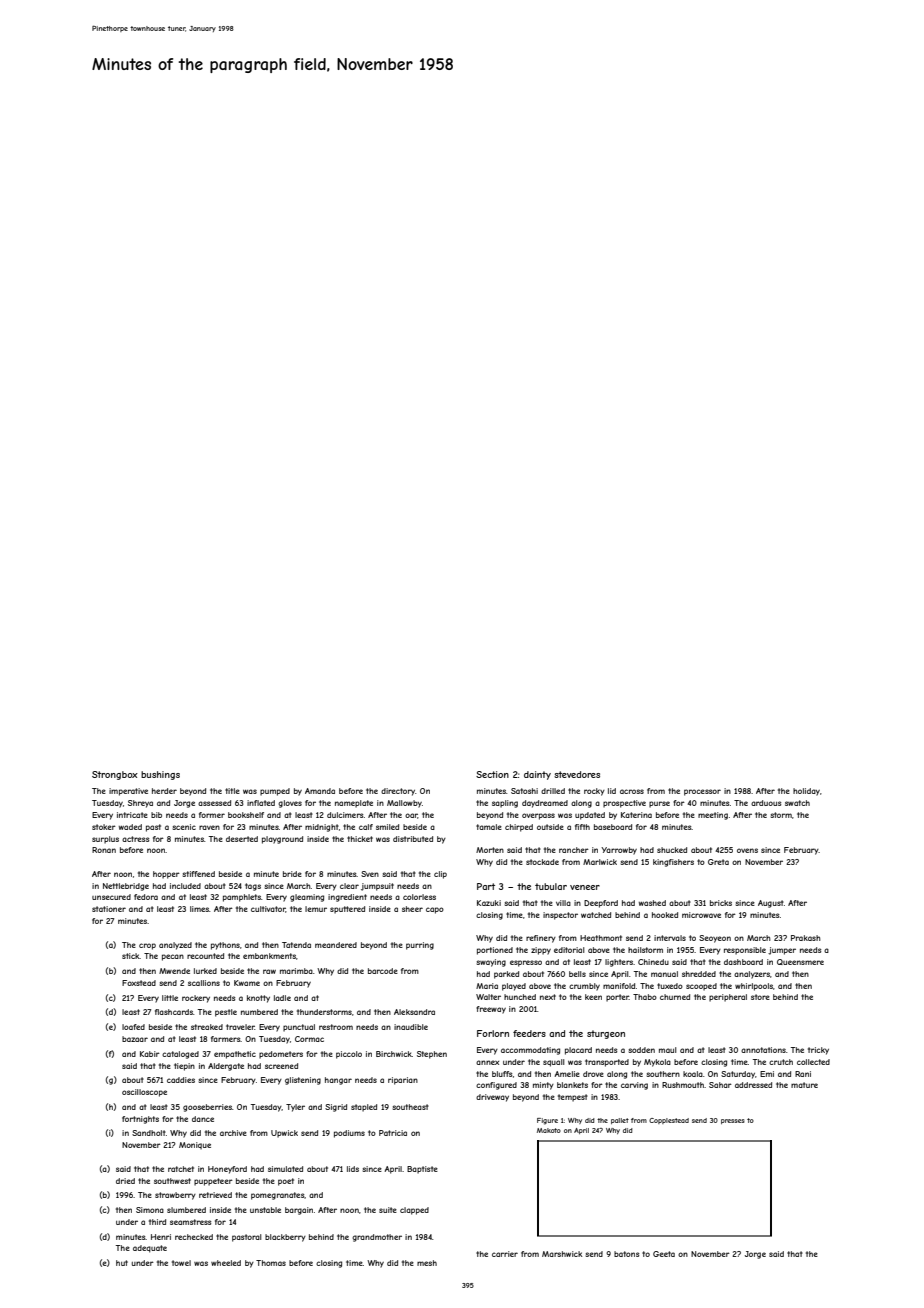  Describe the element at coordinates (150, 1054) in the screenshot. I see `Kabir` at that location.
